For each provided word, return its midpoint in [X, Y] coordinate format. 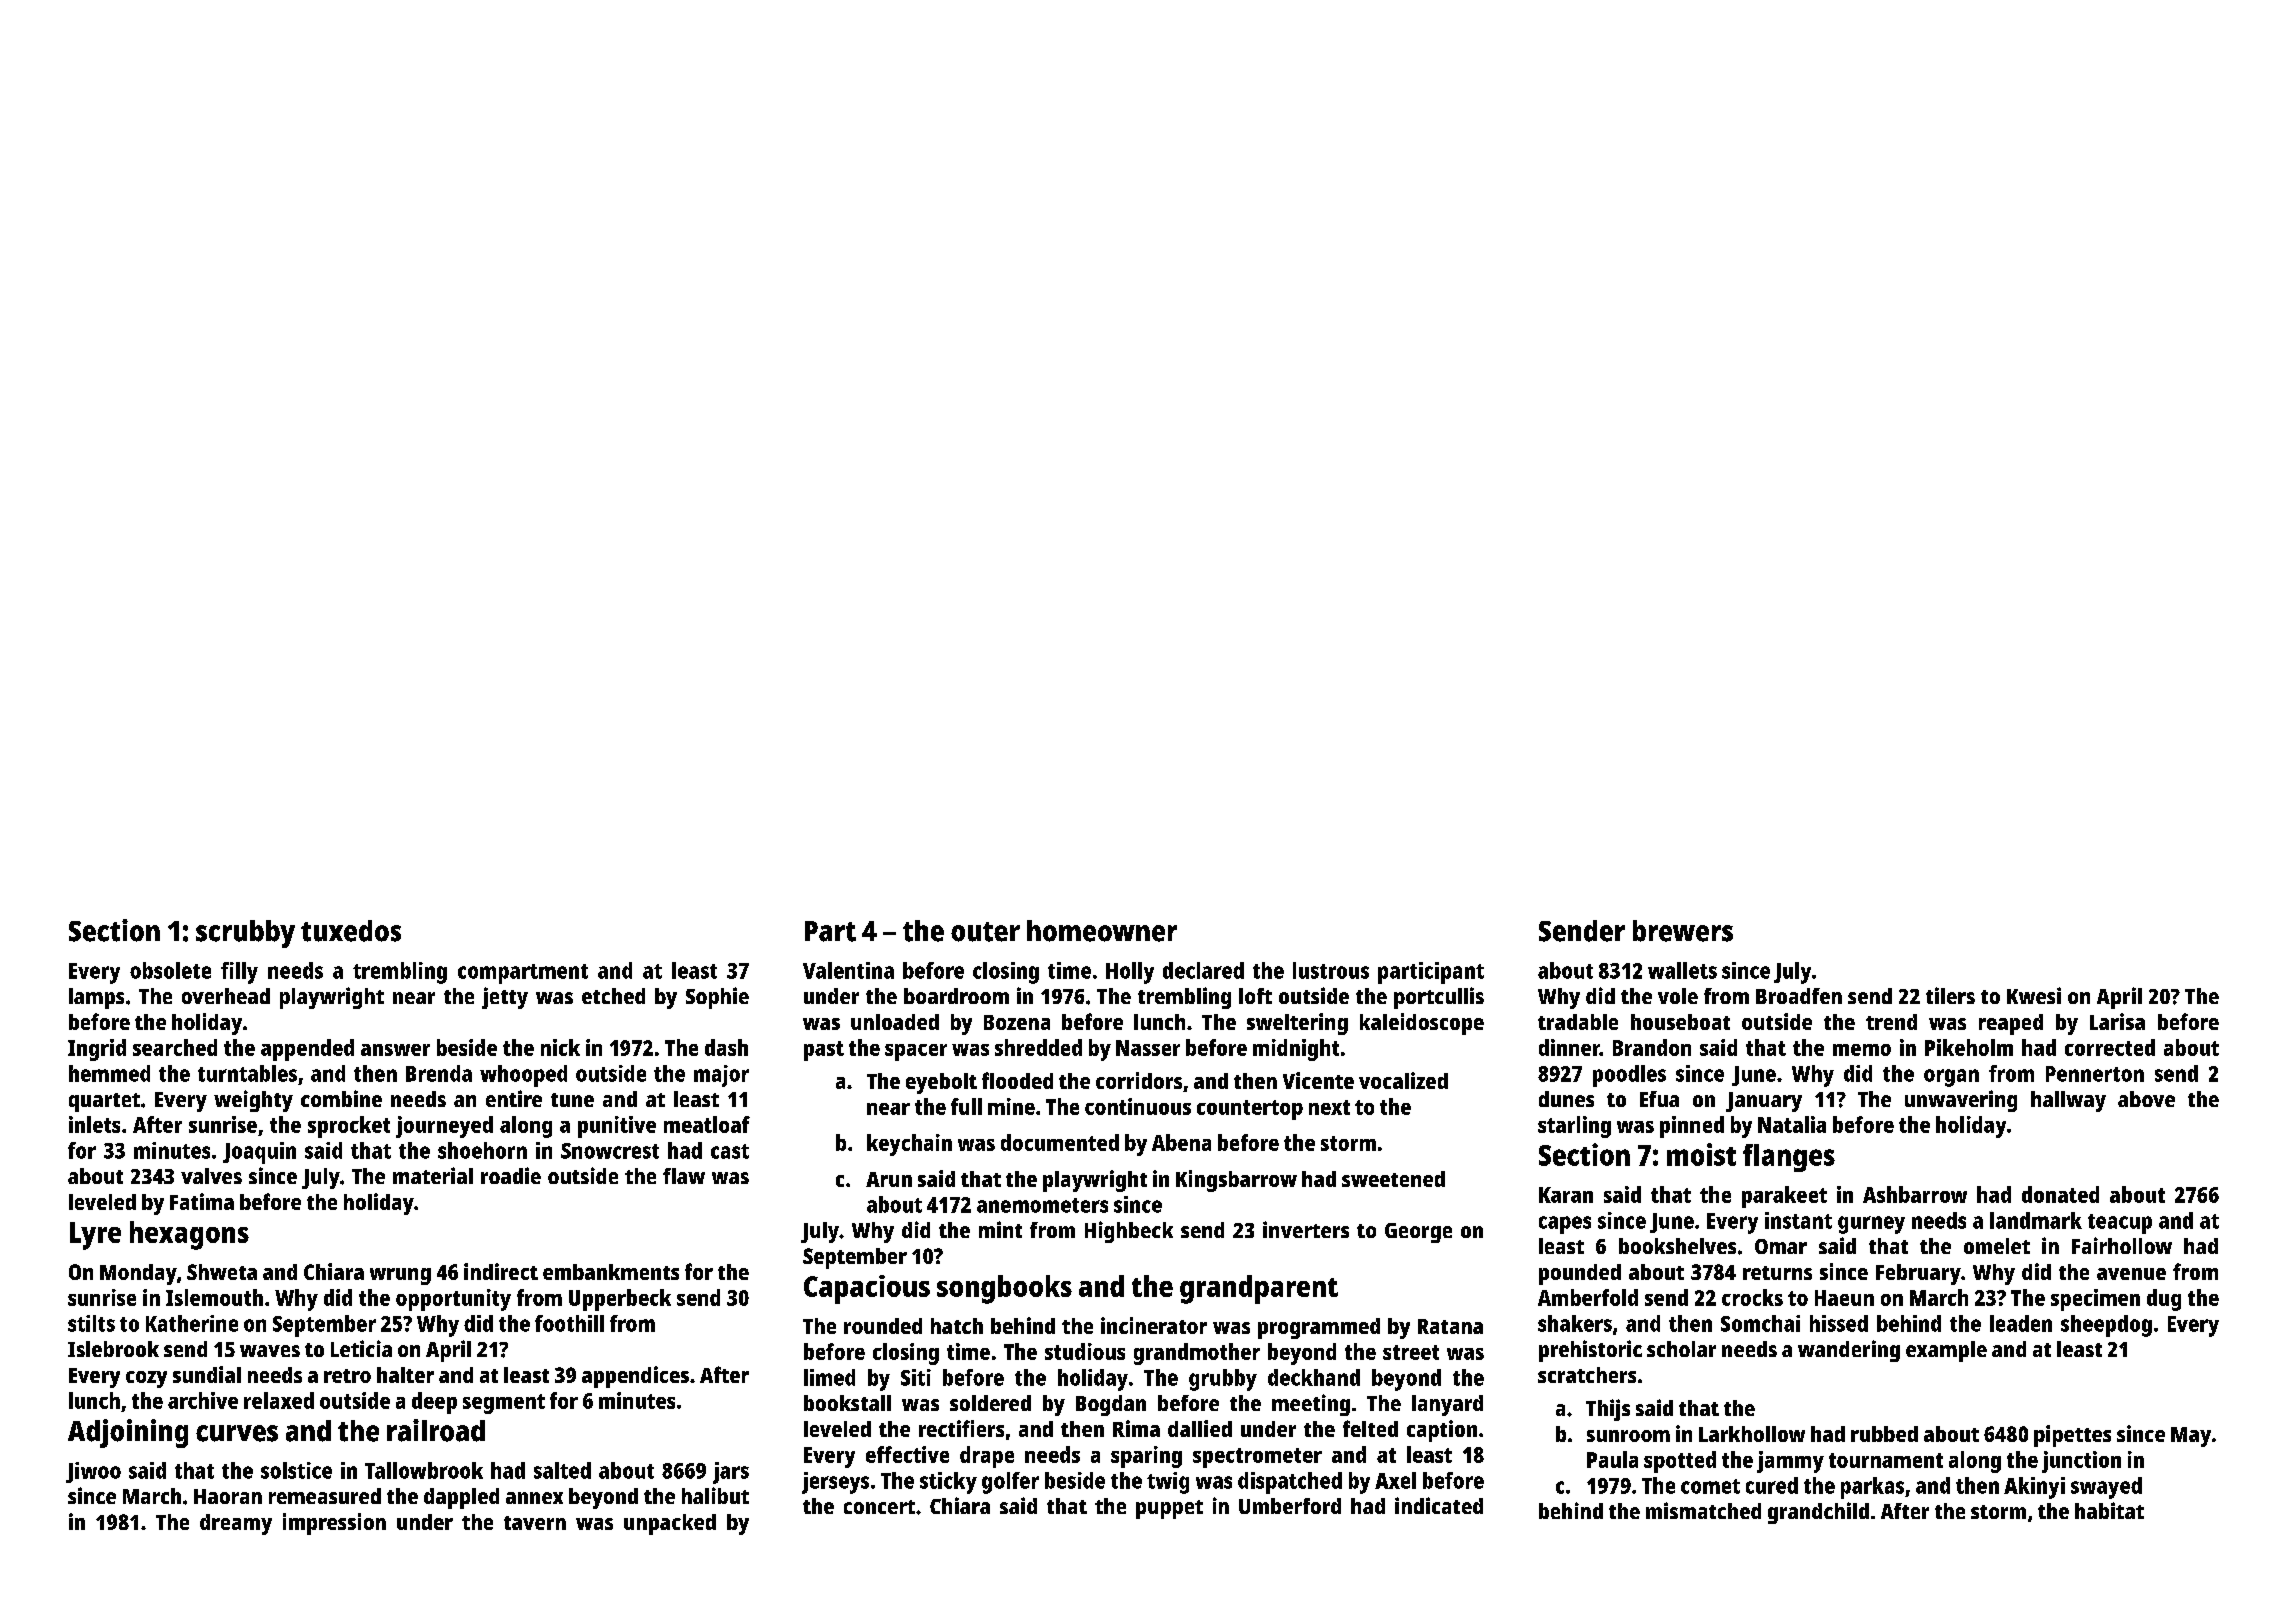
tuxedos [351, 931]
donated [2060, 1194]
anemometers [1042, 1205]
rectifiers [961, 1428]
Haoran [228, 1496]
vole [1678, 996]
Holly [1130, 973]
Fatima [202, 1201]
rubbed [1884, 1434]
